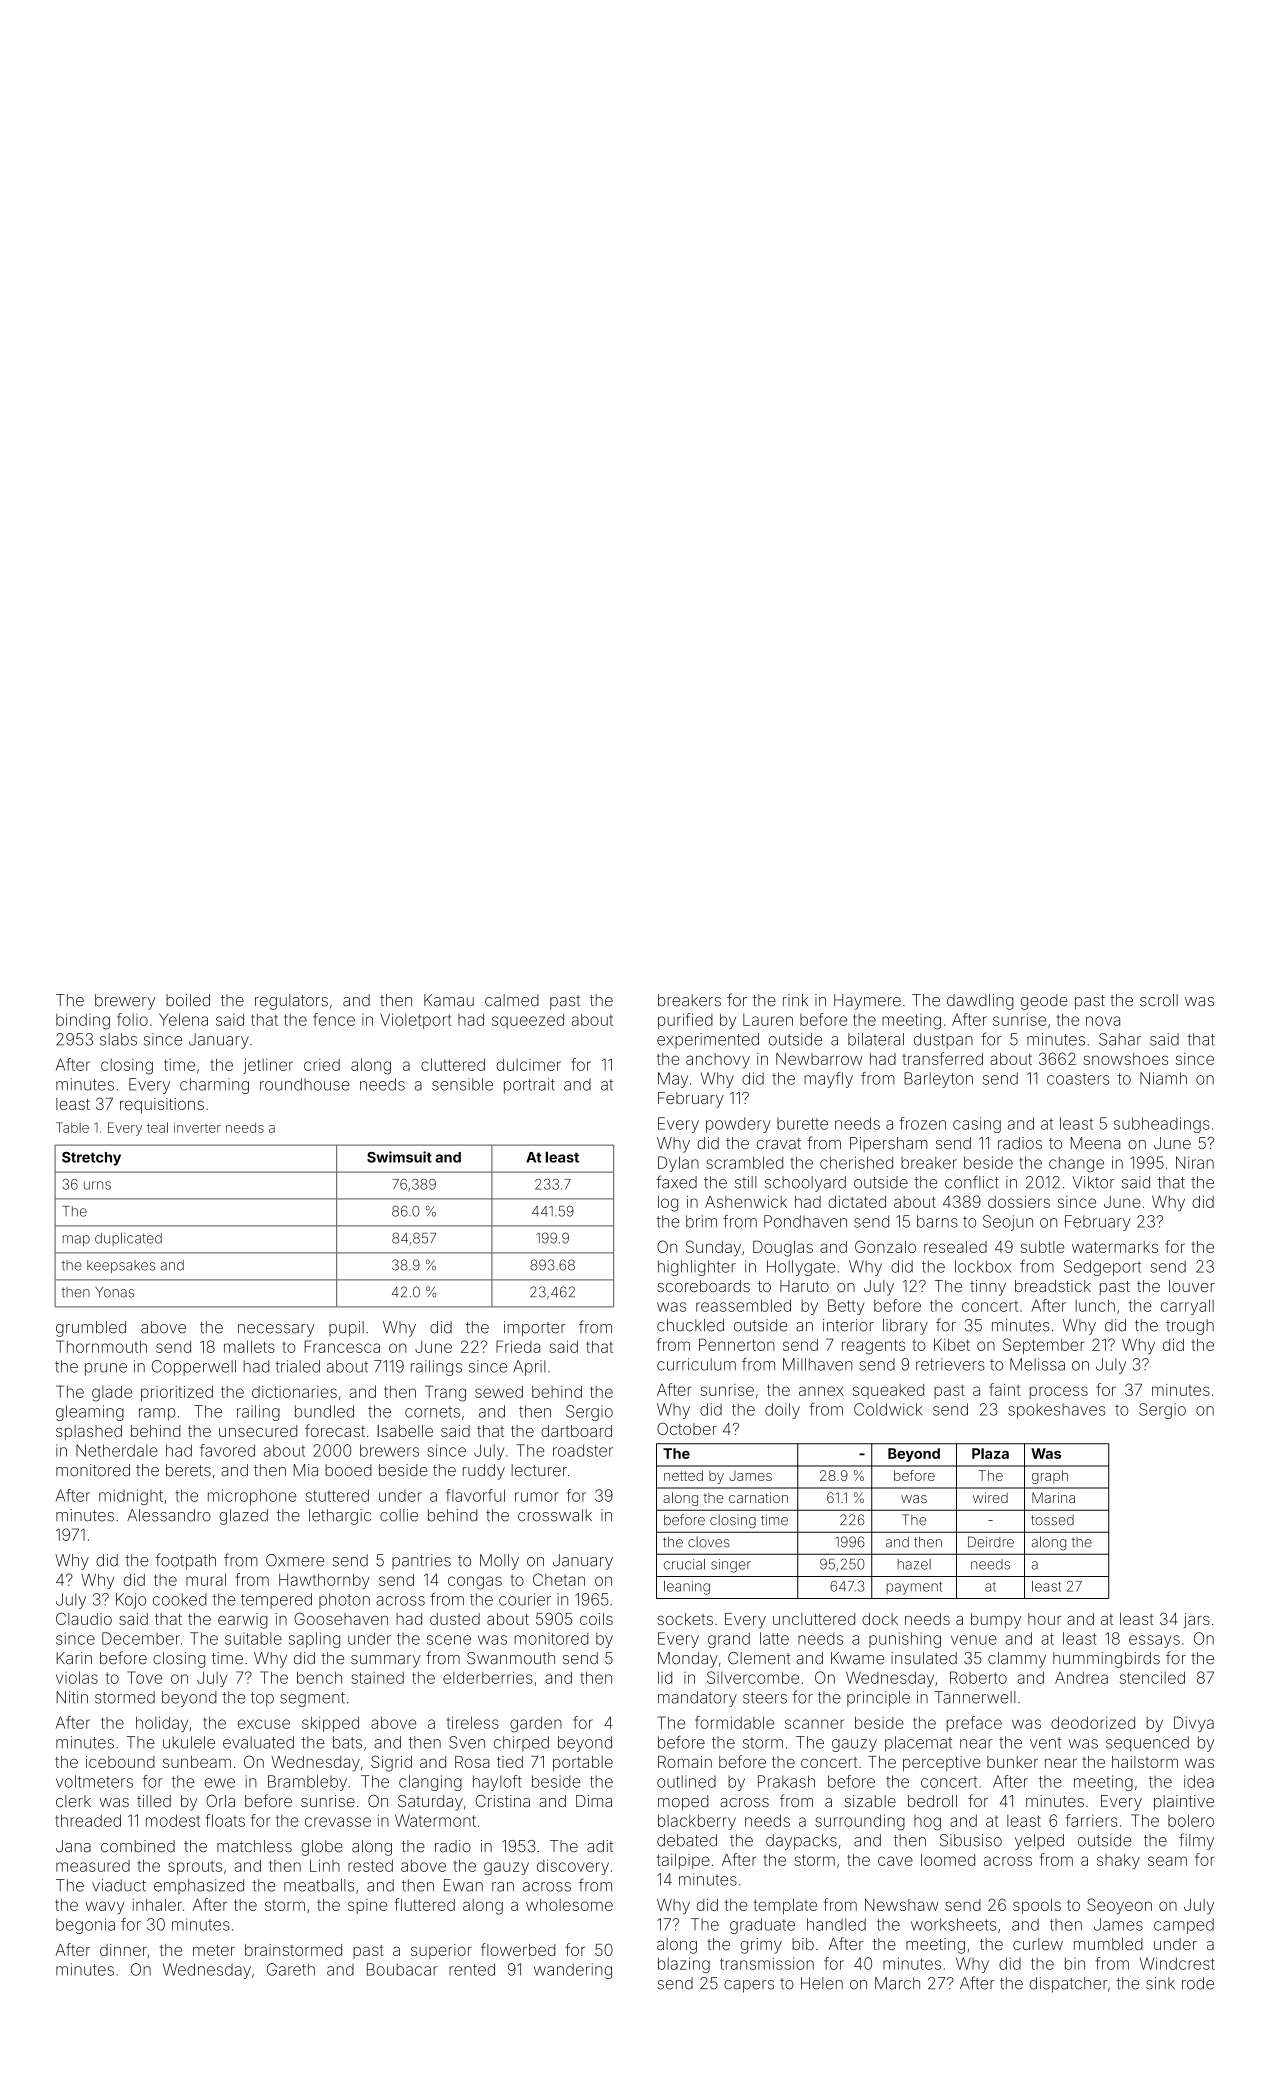 Image resolution: width=1270 pixels, height=2091 pixels. I want to click on Meena, so click(1095, 1143).
